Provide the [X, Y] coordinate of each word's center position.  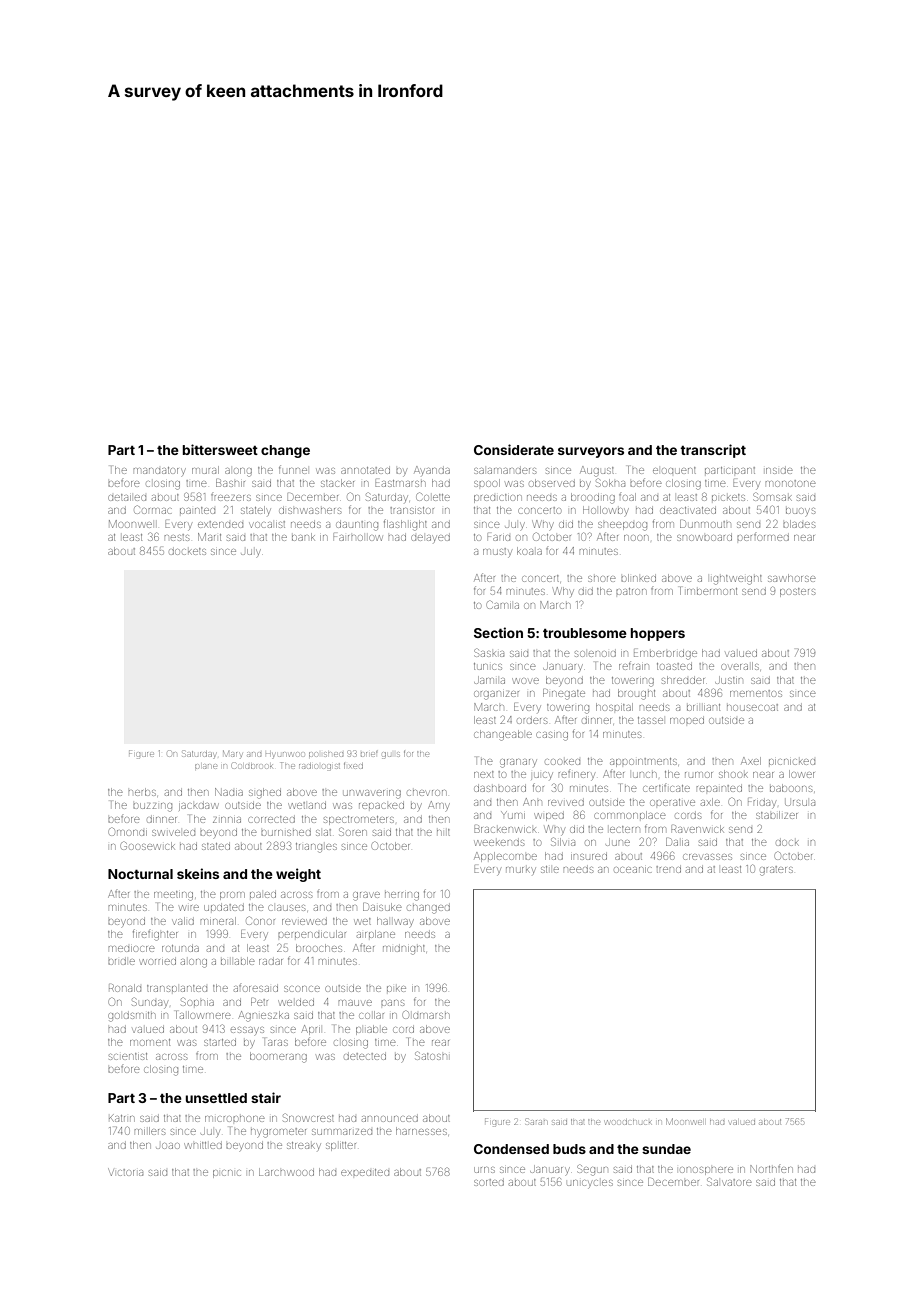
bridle [121, 962]
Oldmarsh [426, 1014]
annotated [365, 470]
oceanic [633, 870]
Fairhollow [357, 538]
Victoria [125, 1172]
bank [303, 537]
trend [668, 869]
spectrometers [359, 820]
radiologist [319, 766]
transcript [713, 451]
